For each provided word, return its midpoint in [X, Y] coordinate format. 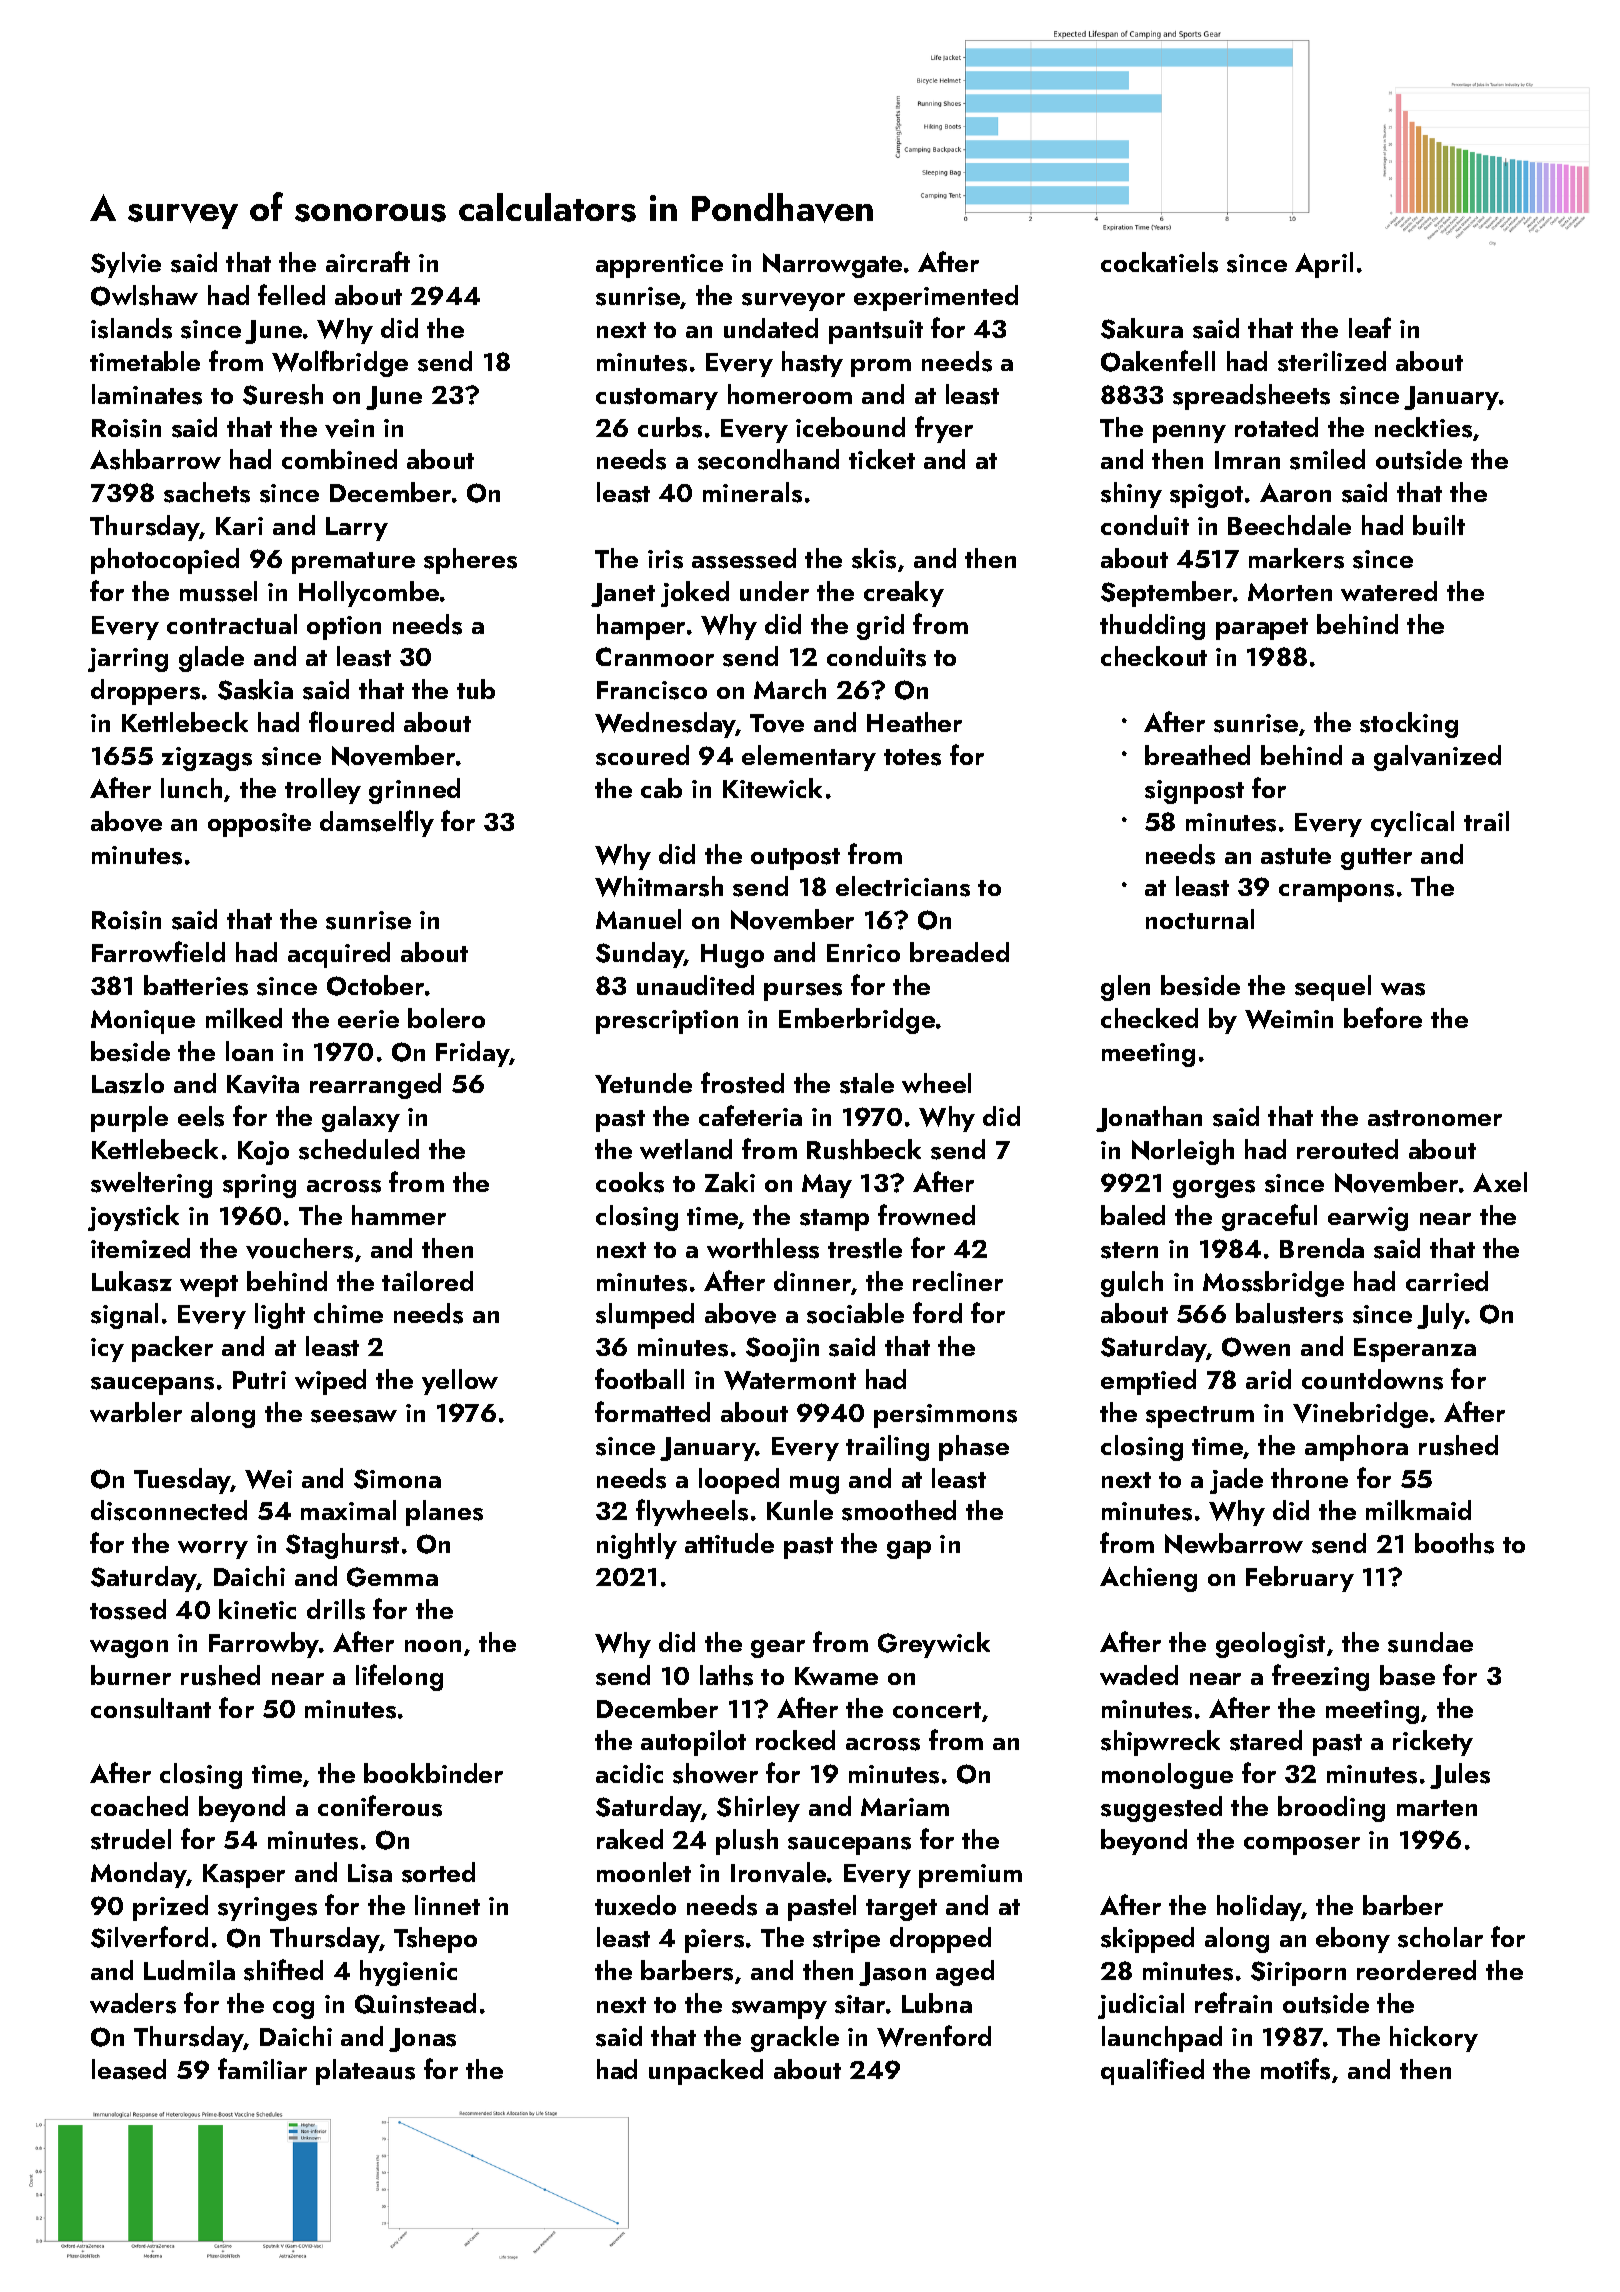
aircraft [368, 261]
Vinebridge [1360, 1415]
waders [133, 2003]
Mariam [905, 1807]
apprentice [659, 266]
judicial [1141, 2006]
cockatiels [1159, 262]
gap [909, 1550]
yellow [460, 1382]
